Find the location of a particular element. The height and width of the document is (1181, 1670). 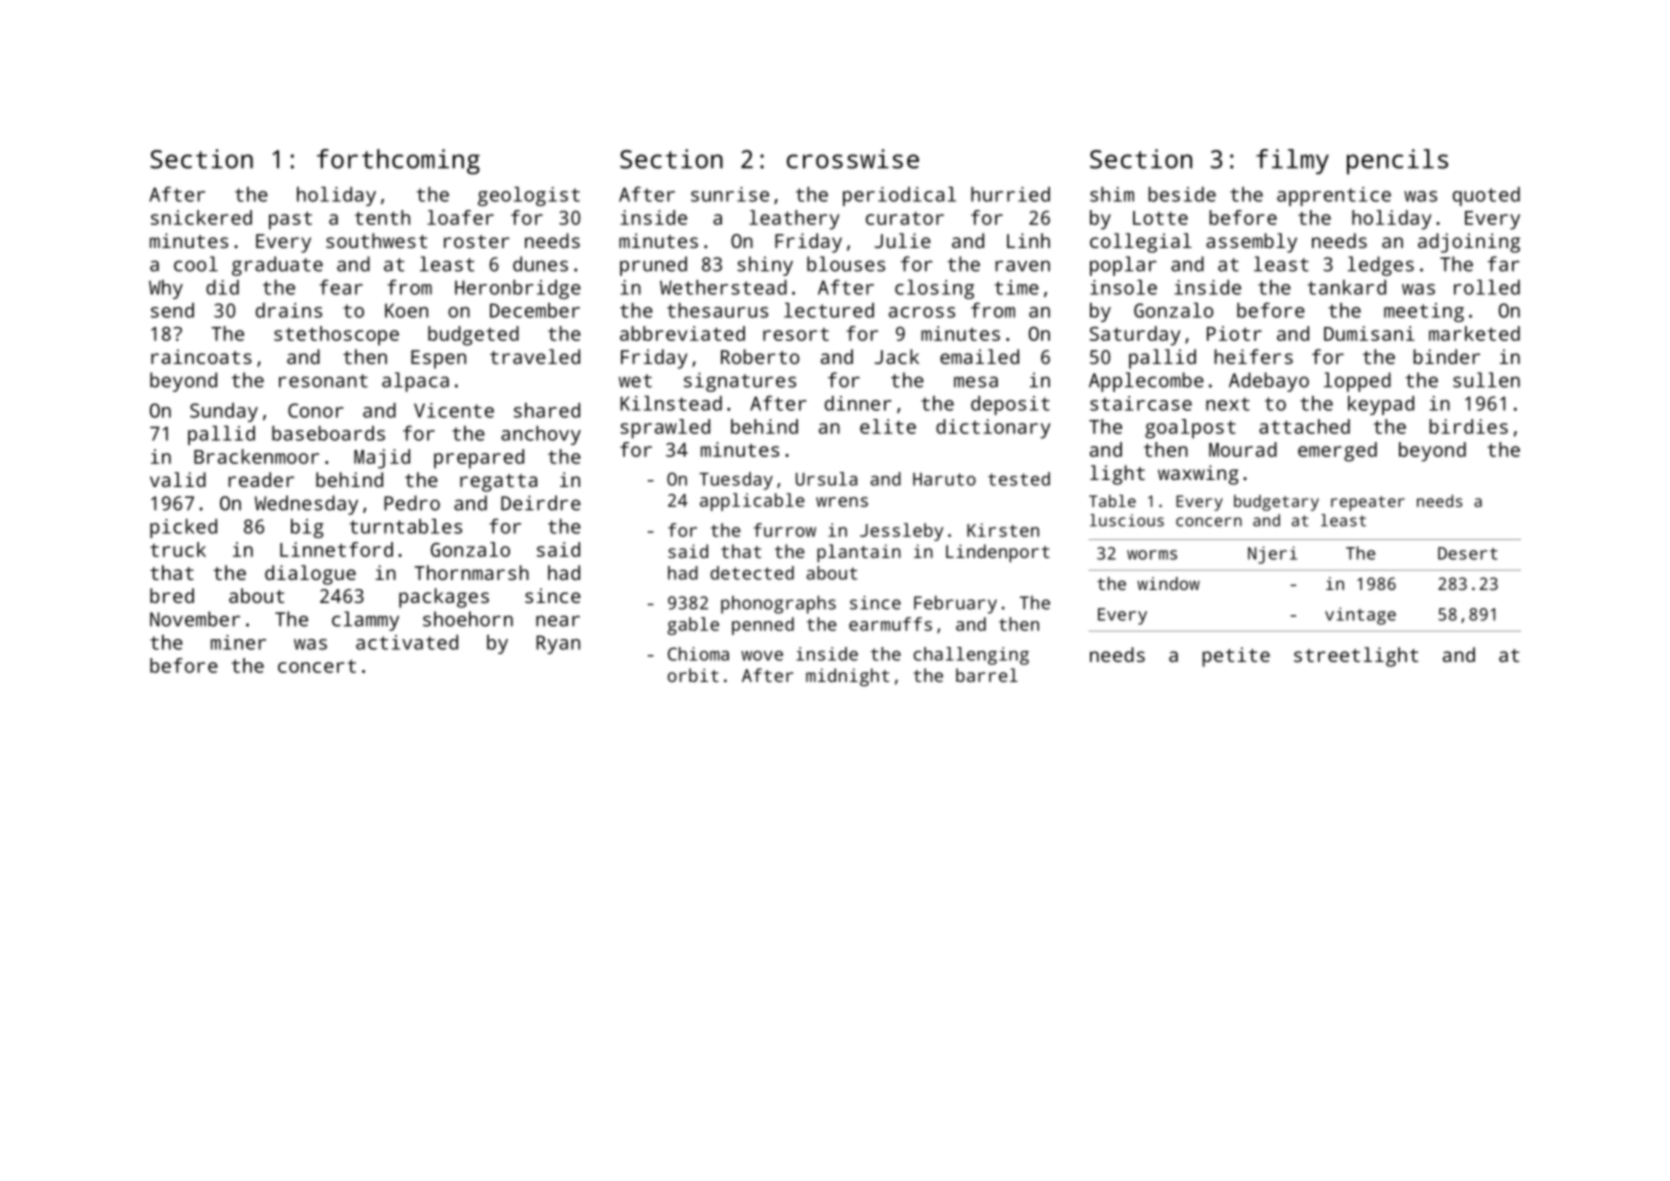

snickered is located at coordinates (201, 217).
